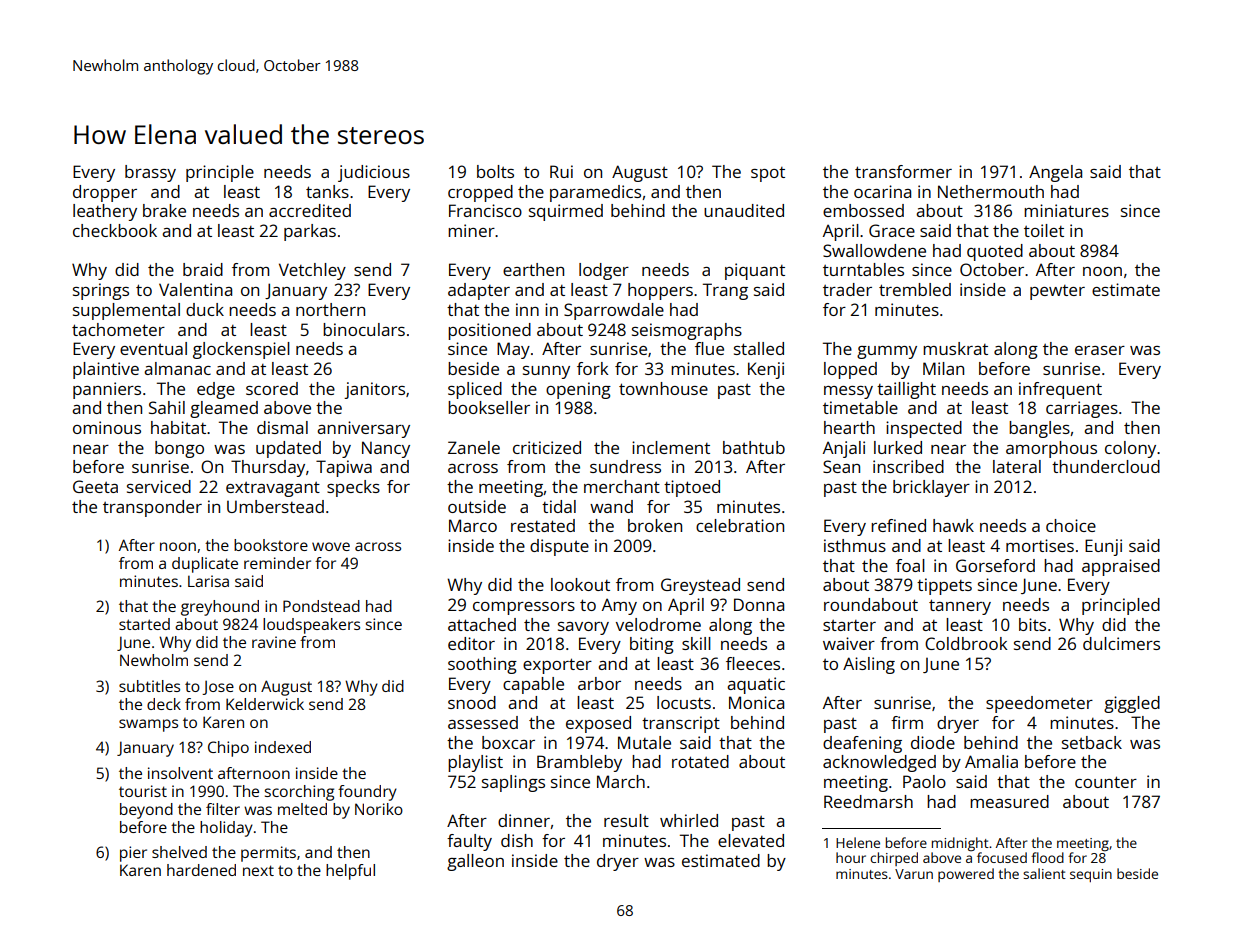 The image size is (1233, 952). I want to click on sequin, so click(1091, 875).
